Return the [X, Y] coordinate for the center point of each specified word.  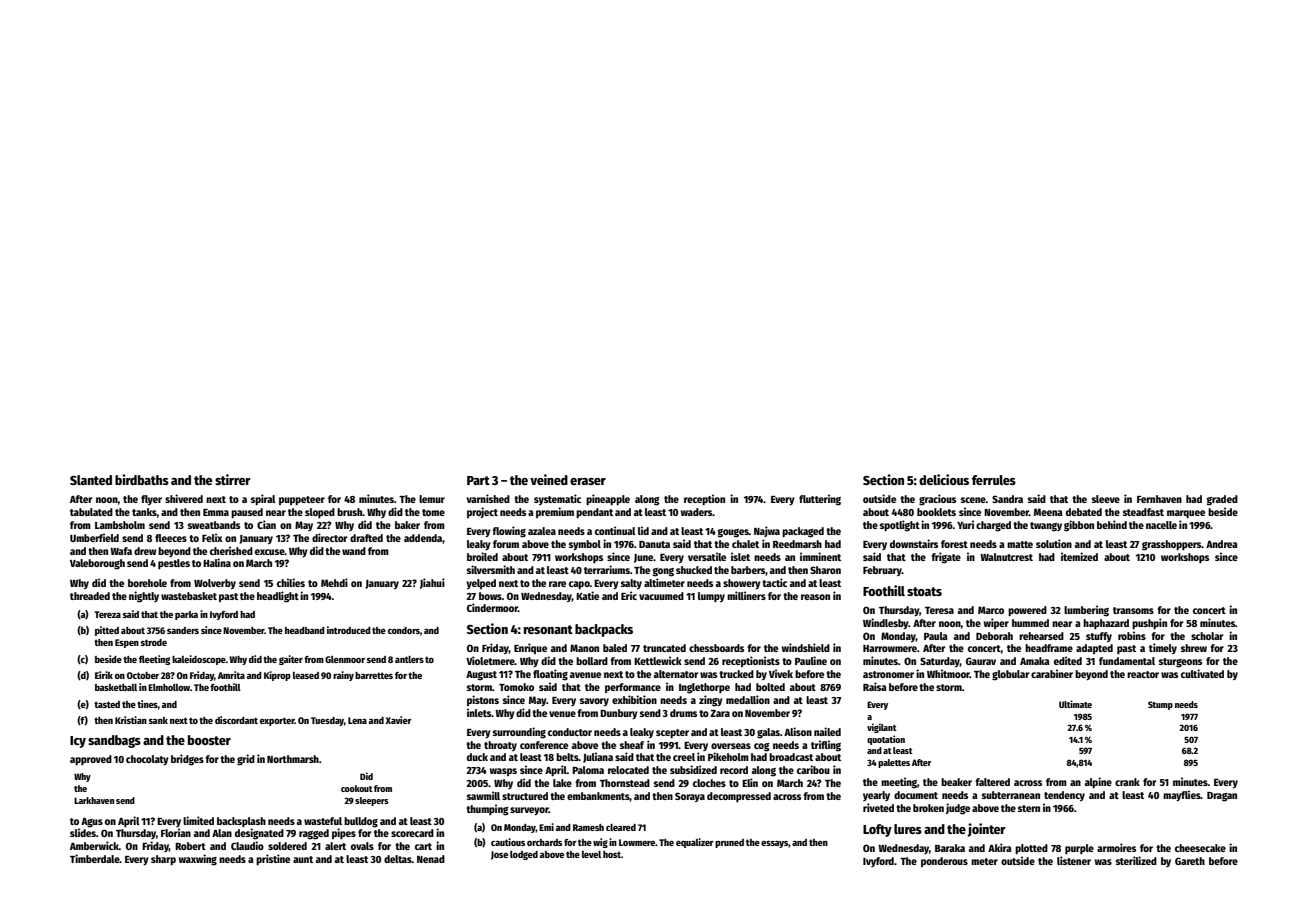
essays [774, 844]
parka [186, 615]
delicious [944, 479]
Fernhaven [1159, 499]
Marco [991, 610]
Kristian [131, 720]
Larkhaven [94, 800]
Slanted [91, 480]
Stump [1160, 705]
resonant [548, 629]
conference [544, 745]
